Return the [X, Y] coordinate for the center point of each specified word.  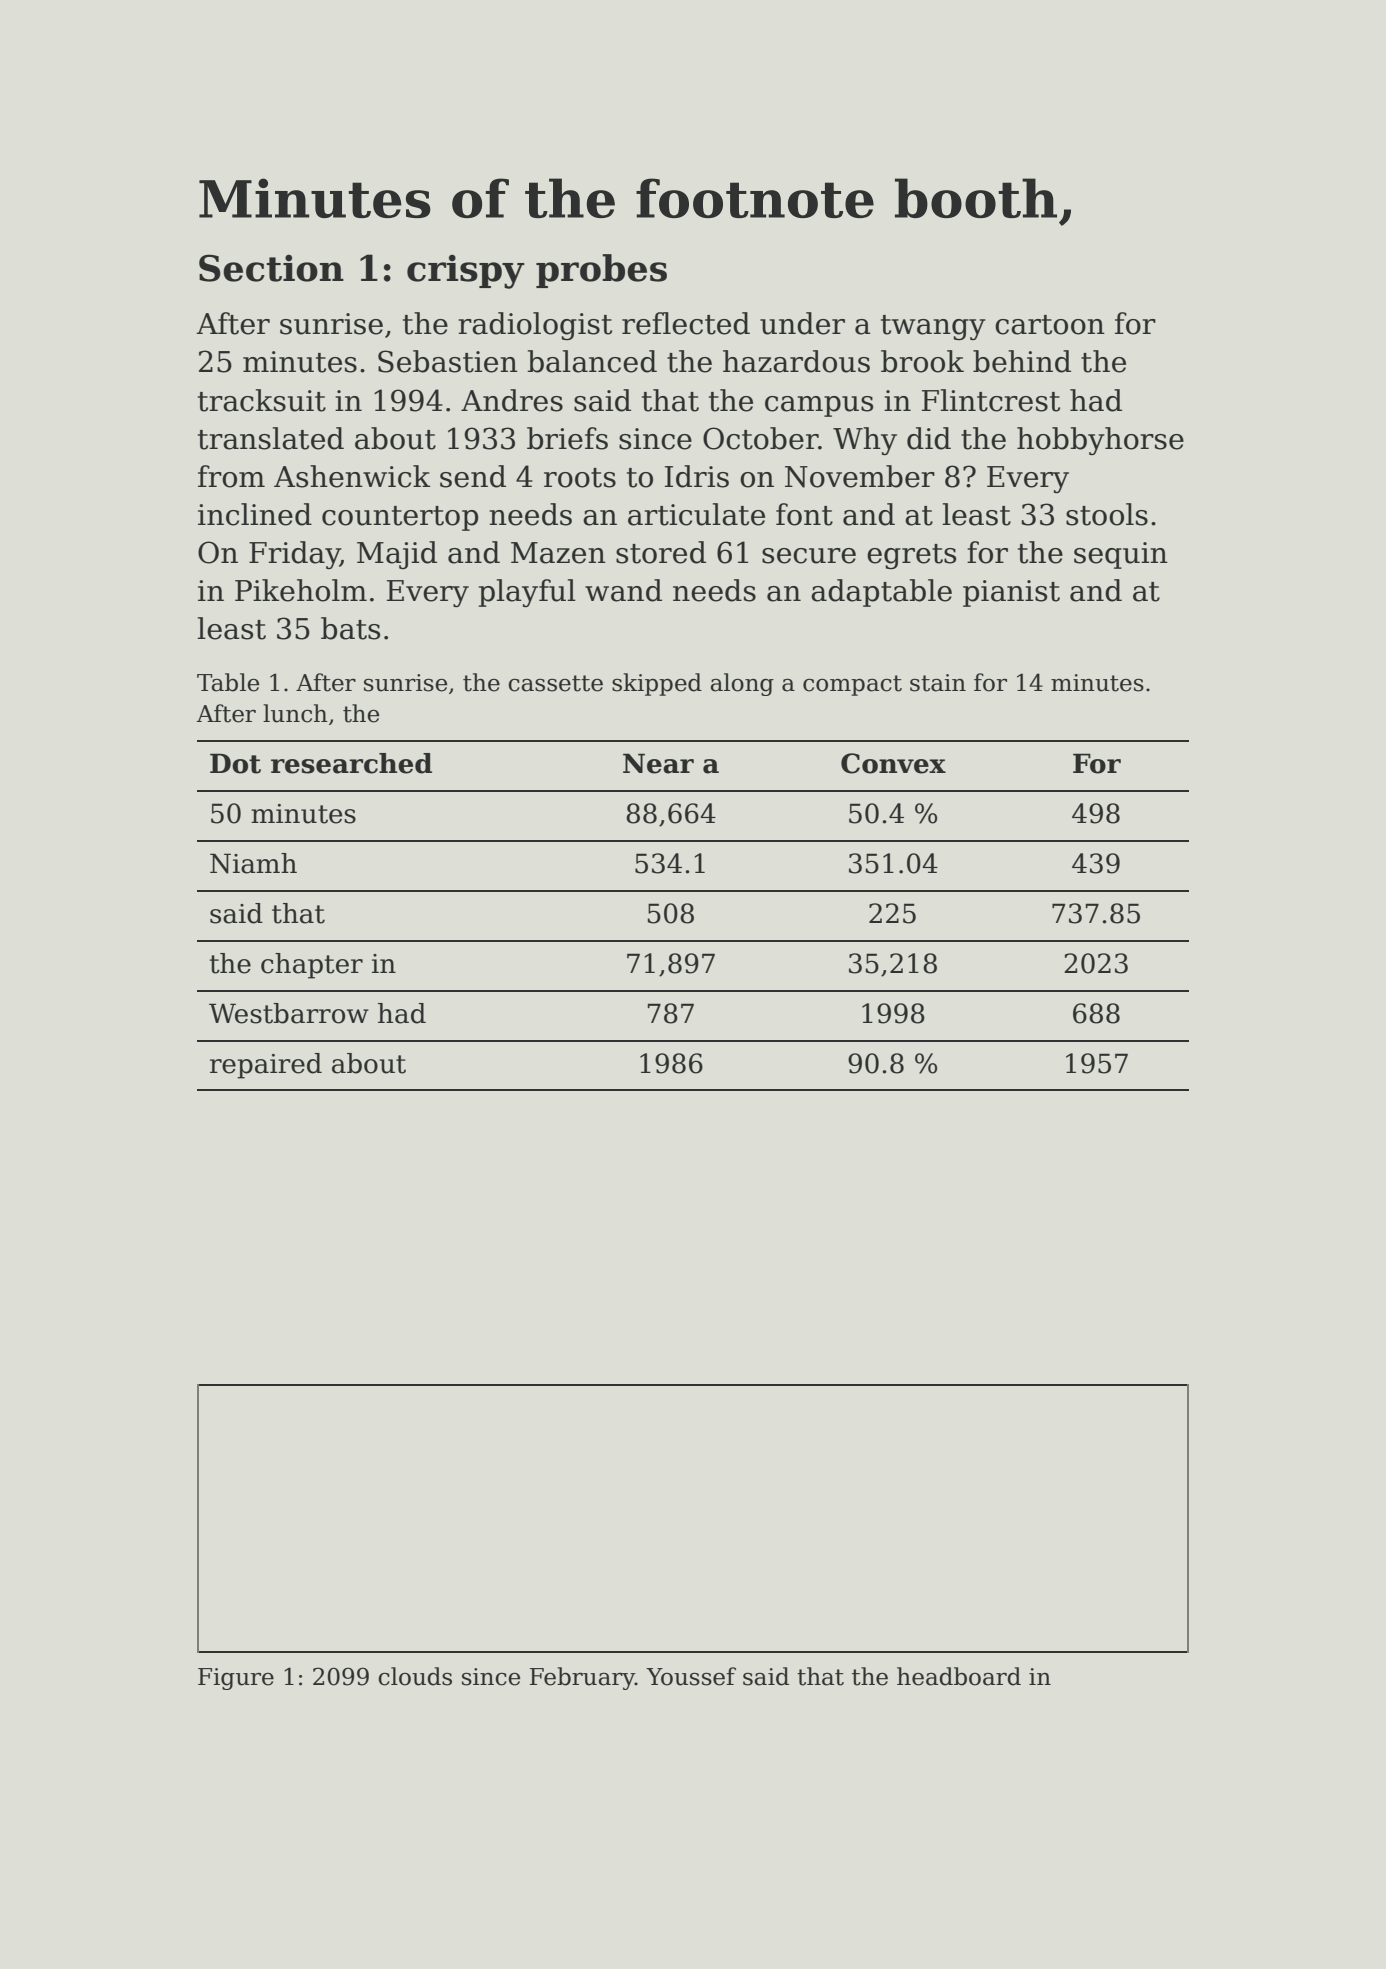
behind [1022, 361]
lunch [295, 713]
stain [938, 683]
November [860, 476]
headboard [959, 1676]
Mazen [558, 553]
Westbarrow [289, 1013]
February [582, 1678]
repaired [266, 1066]
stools [1107, 514]
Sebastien [448, 361]
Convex [893, 763]
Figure [236, 1679]
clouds [415, 1676]
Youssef [691, 1676]
